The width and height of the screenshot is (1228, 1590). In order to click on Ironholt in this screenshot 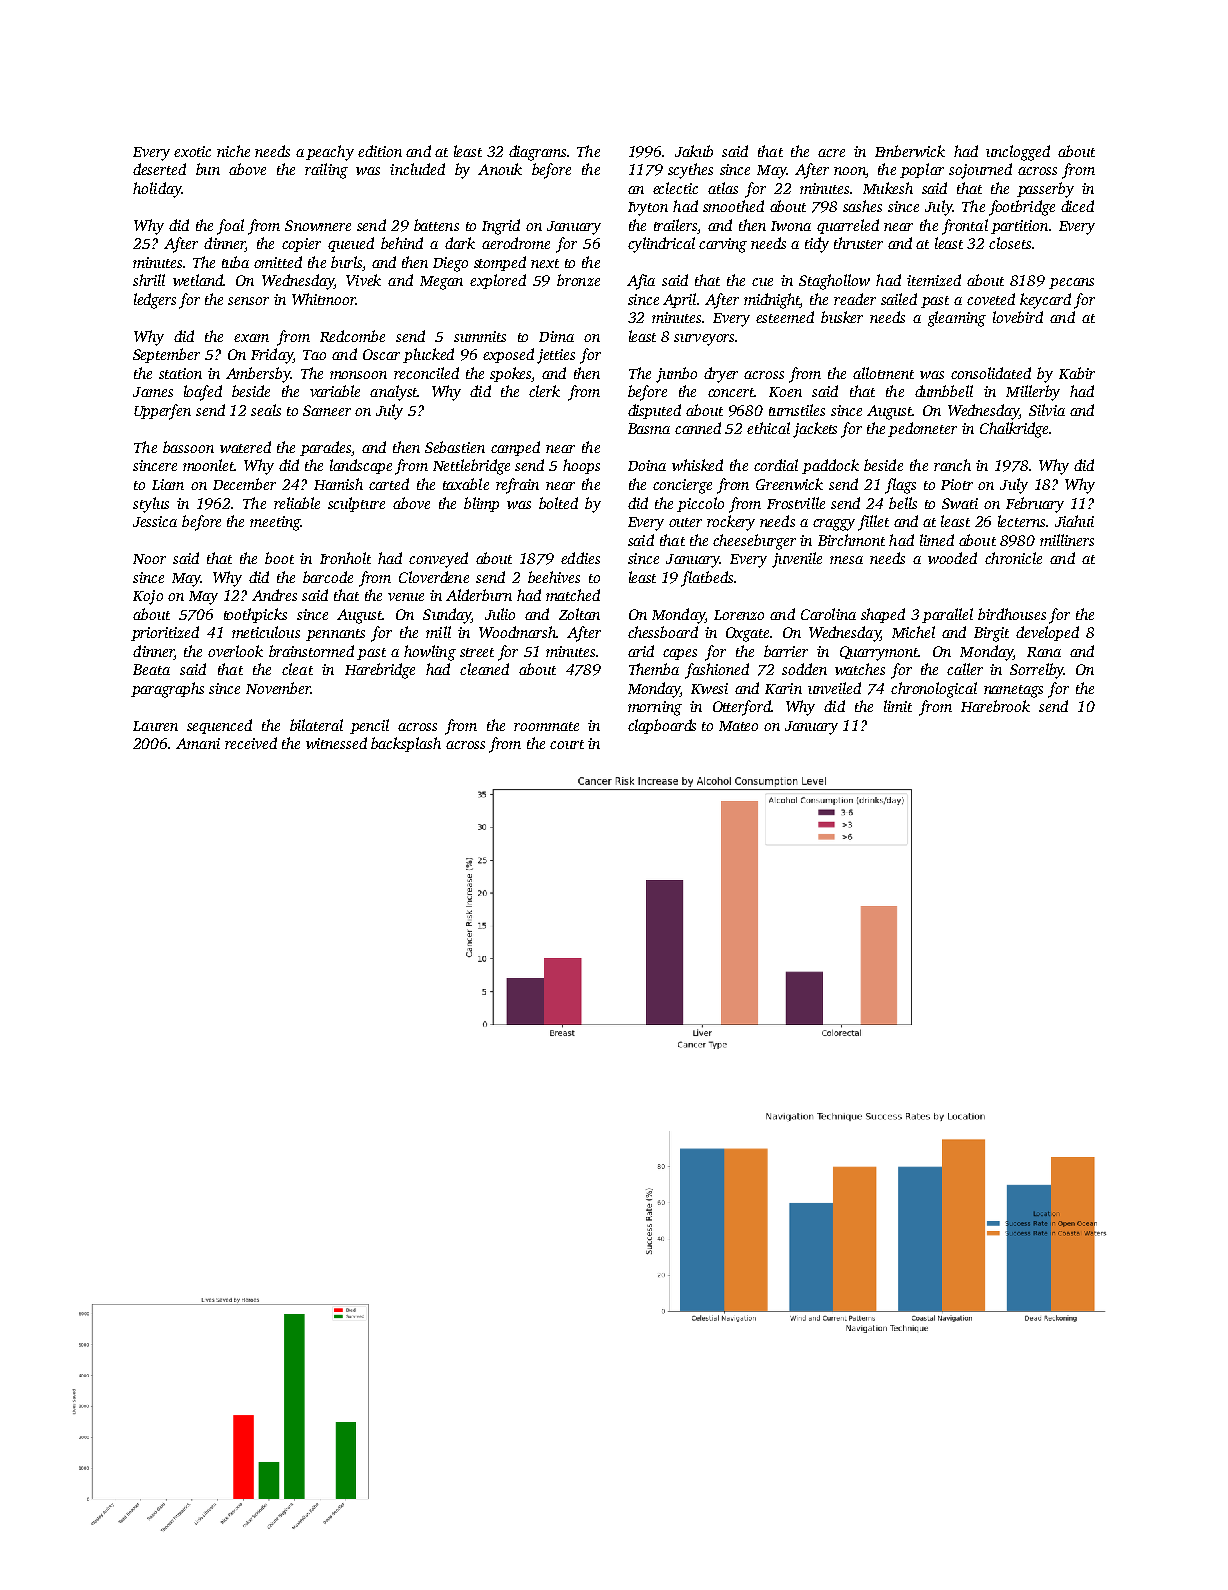, I will do `click(345, 558)`.
